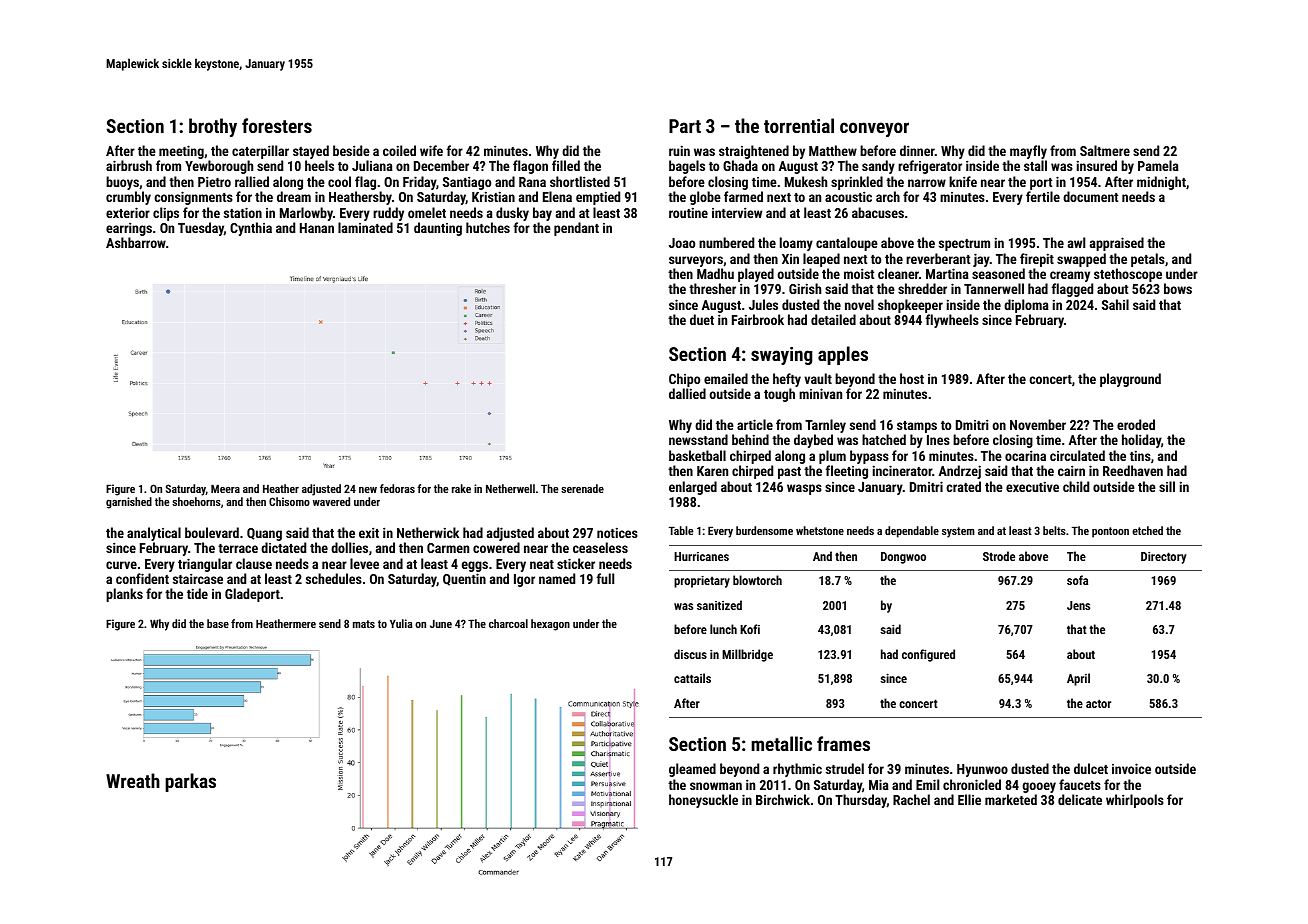 The height and width of the screenshot is (924, 1308). Describe the element at coordinates (1098, 703) in the screenshot. I see `actor` at that location.
